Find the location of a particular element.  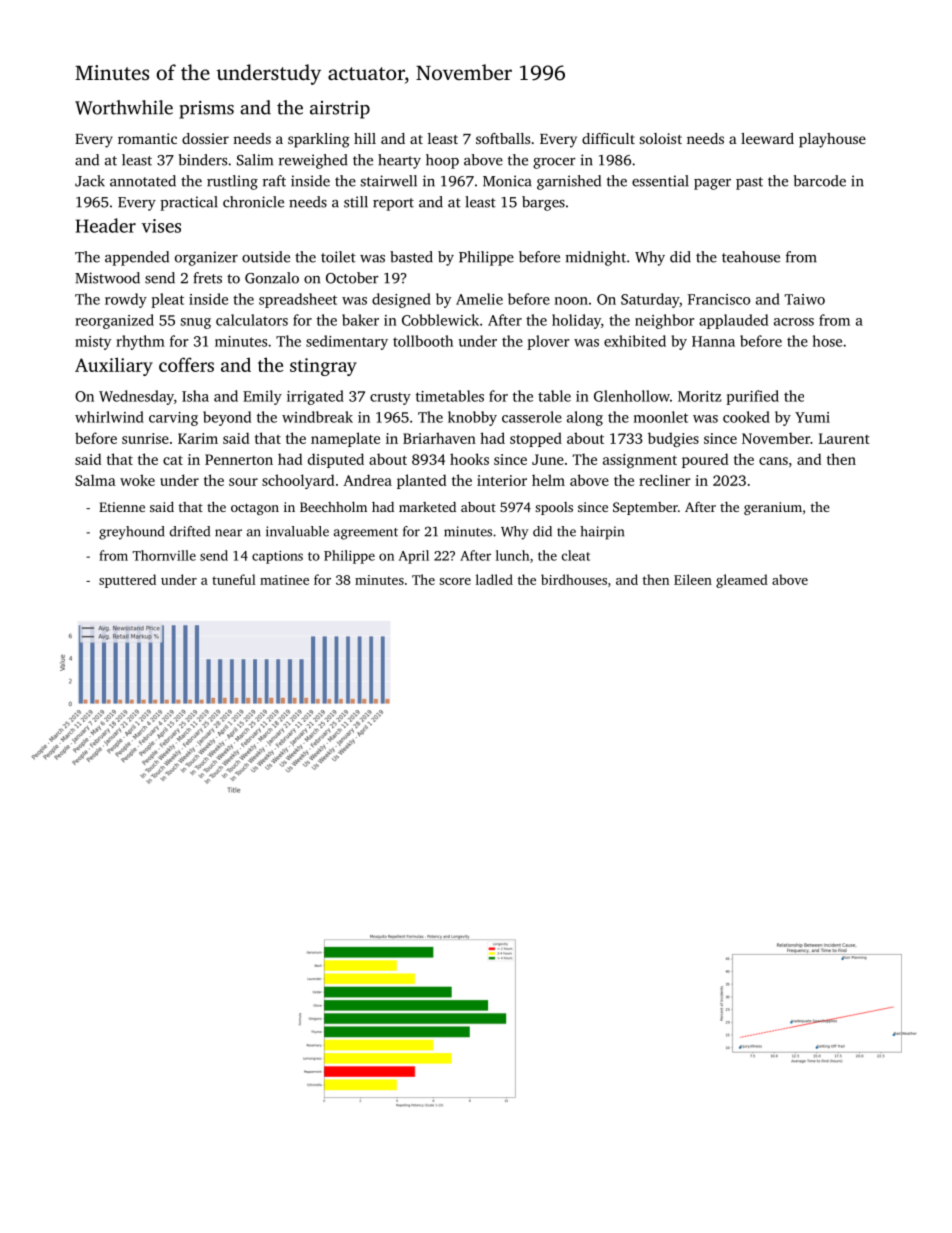

gleamed is located at coordinates (742, 581).
